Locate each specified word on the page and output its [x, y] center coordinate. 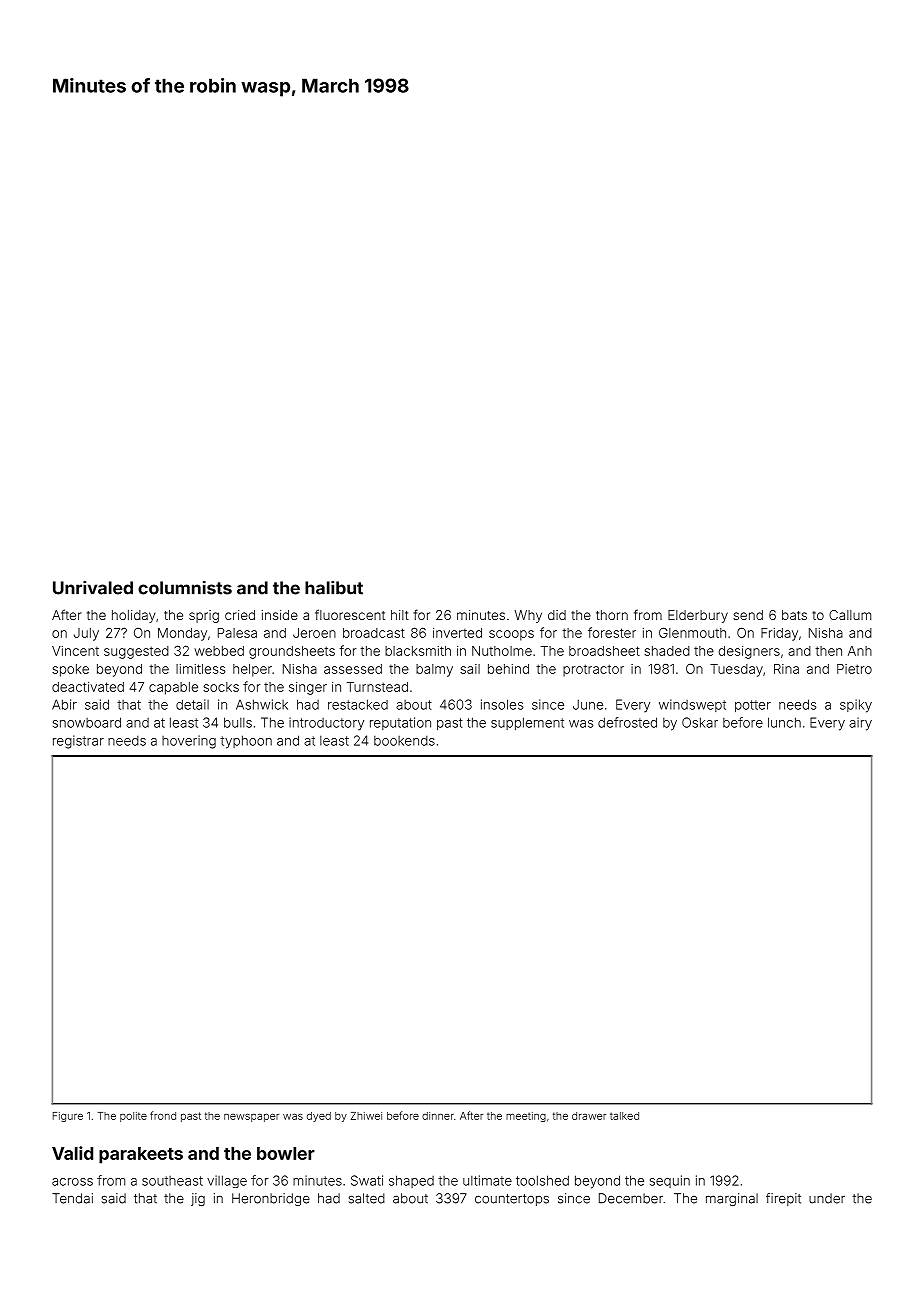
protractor [593, 670]
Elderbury [698, 616]
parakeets [141, 1155]
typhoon [246, 742]
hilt [400, 615]
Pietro [854, 669]
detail [192, 704]
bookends [404, 741]
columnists [185, 588]
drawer [589, 1116]
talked [624, 1116]
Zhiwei [366, 1116]
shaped [411, 1181]
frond [163, 1115]
